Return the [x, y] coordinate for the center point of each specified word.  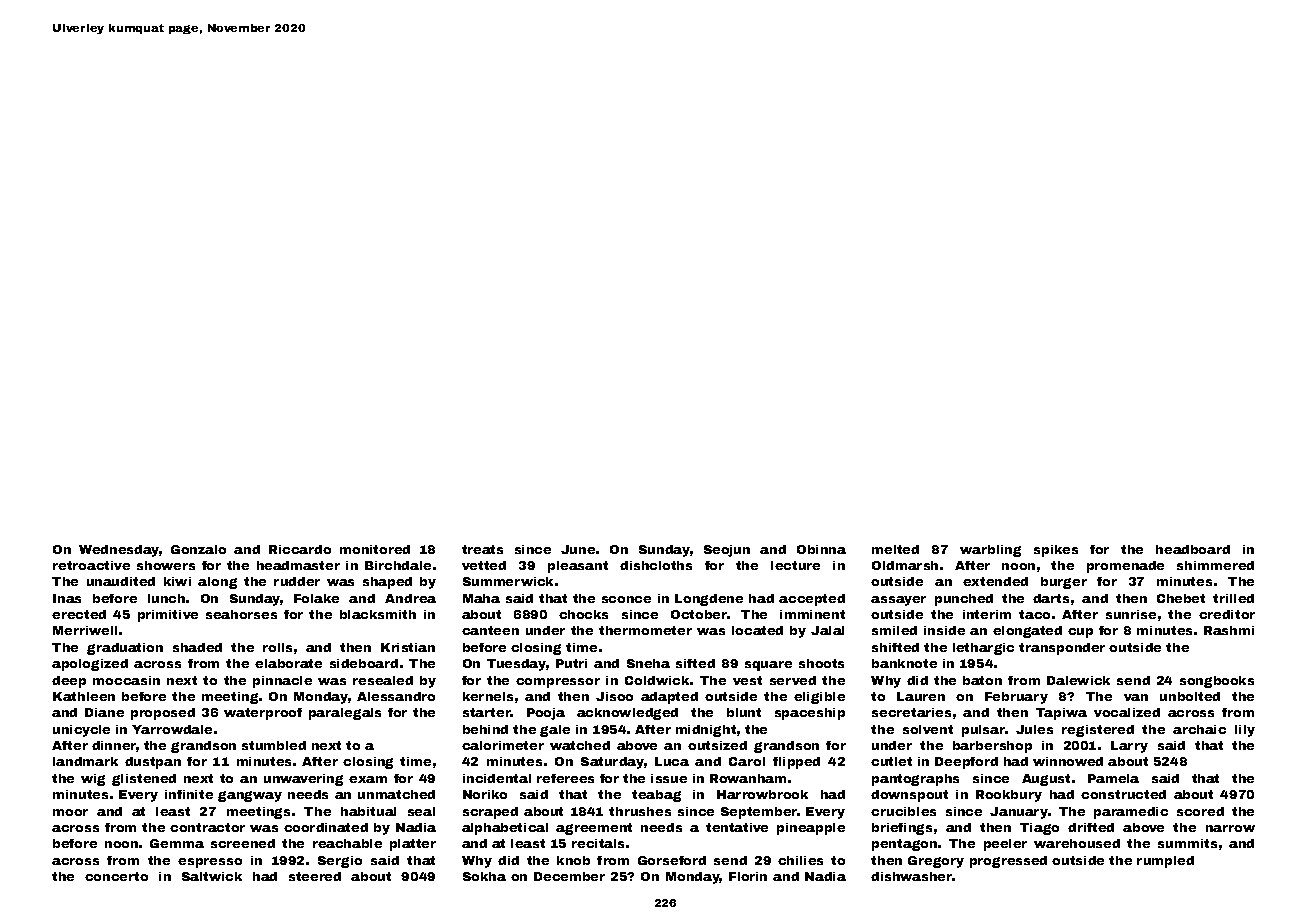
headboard [1193, 549]
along [217, 583]
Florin [748, 876]
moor [70, 812]
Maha [481, 598]
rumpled [1165, 862]
